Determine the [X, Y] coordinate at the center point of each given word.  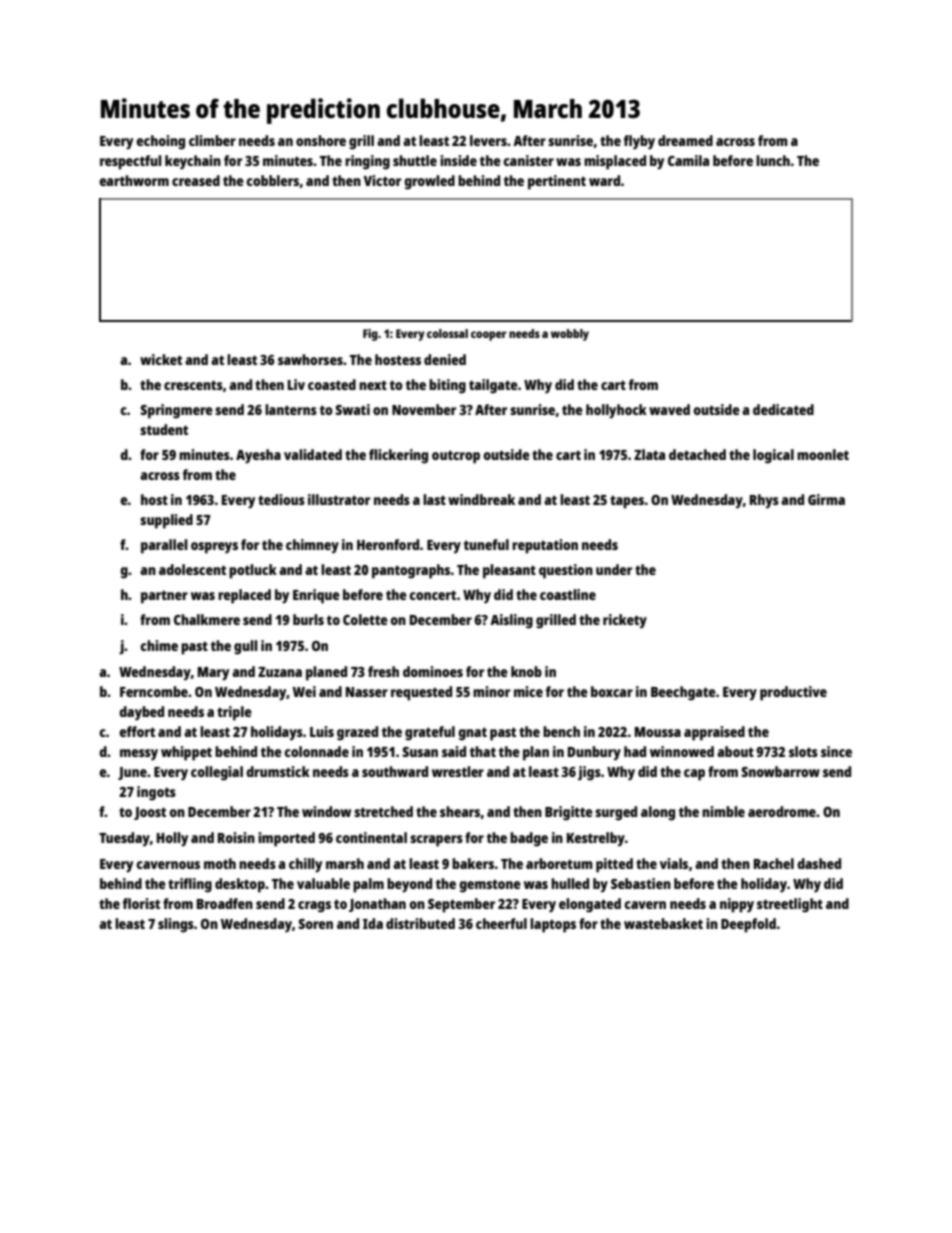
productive [793, 693]
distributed [420, 923]
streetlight [790, 905]
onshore [321, 140]
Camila [688, 160]
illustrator [339, 499]
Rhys [764, 501]
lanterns [291, 409]
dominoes [433, 671]
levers [488, 140]
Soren [315, 924]
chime [159, 645]
